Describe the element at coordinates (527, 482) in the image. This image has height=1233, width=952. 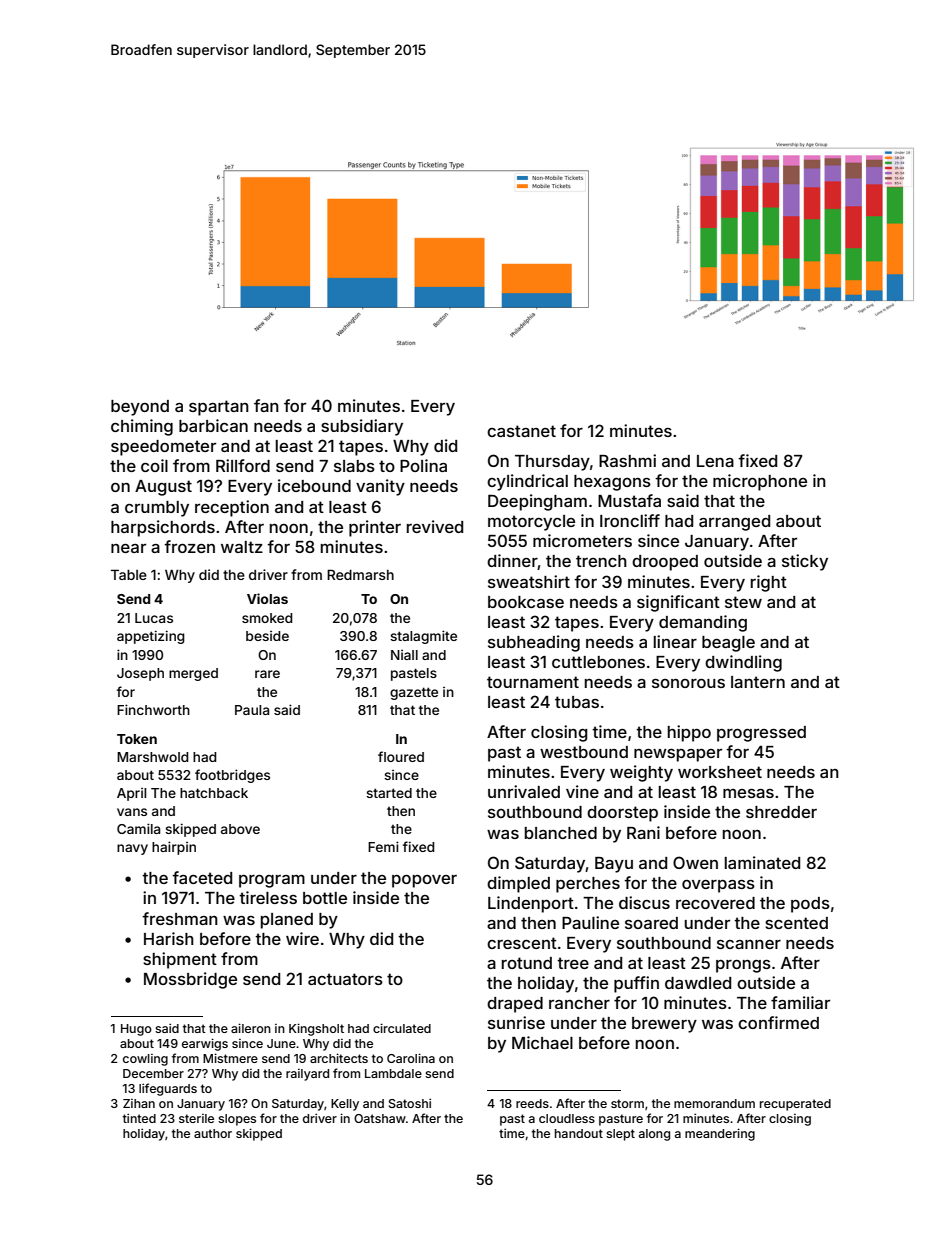
I see `cylindrical` at that location.
